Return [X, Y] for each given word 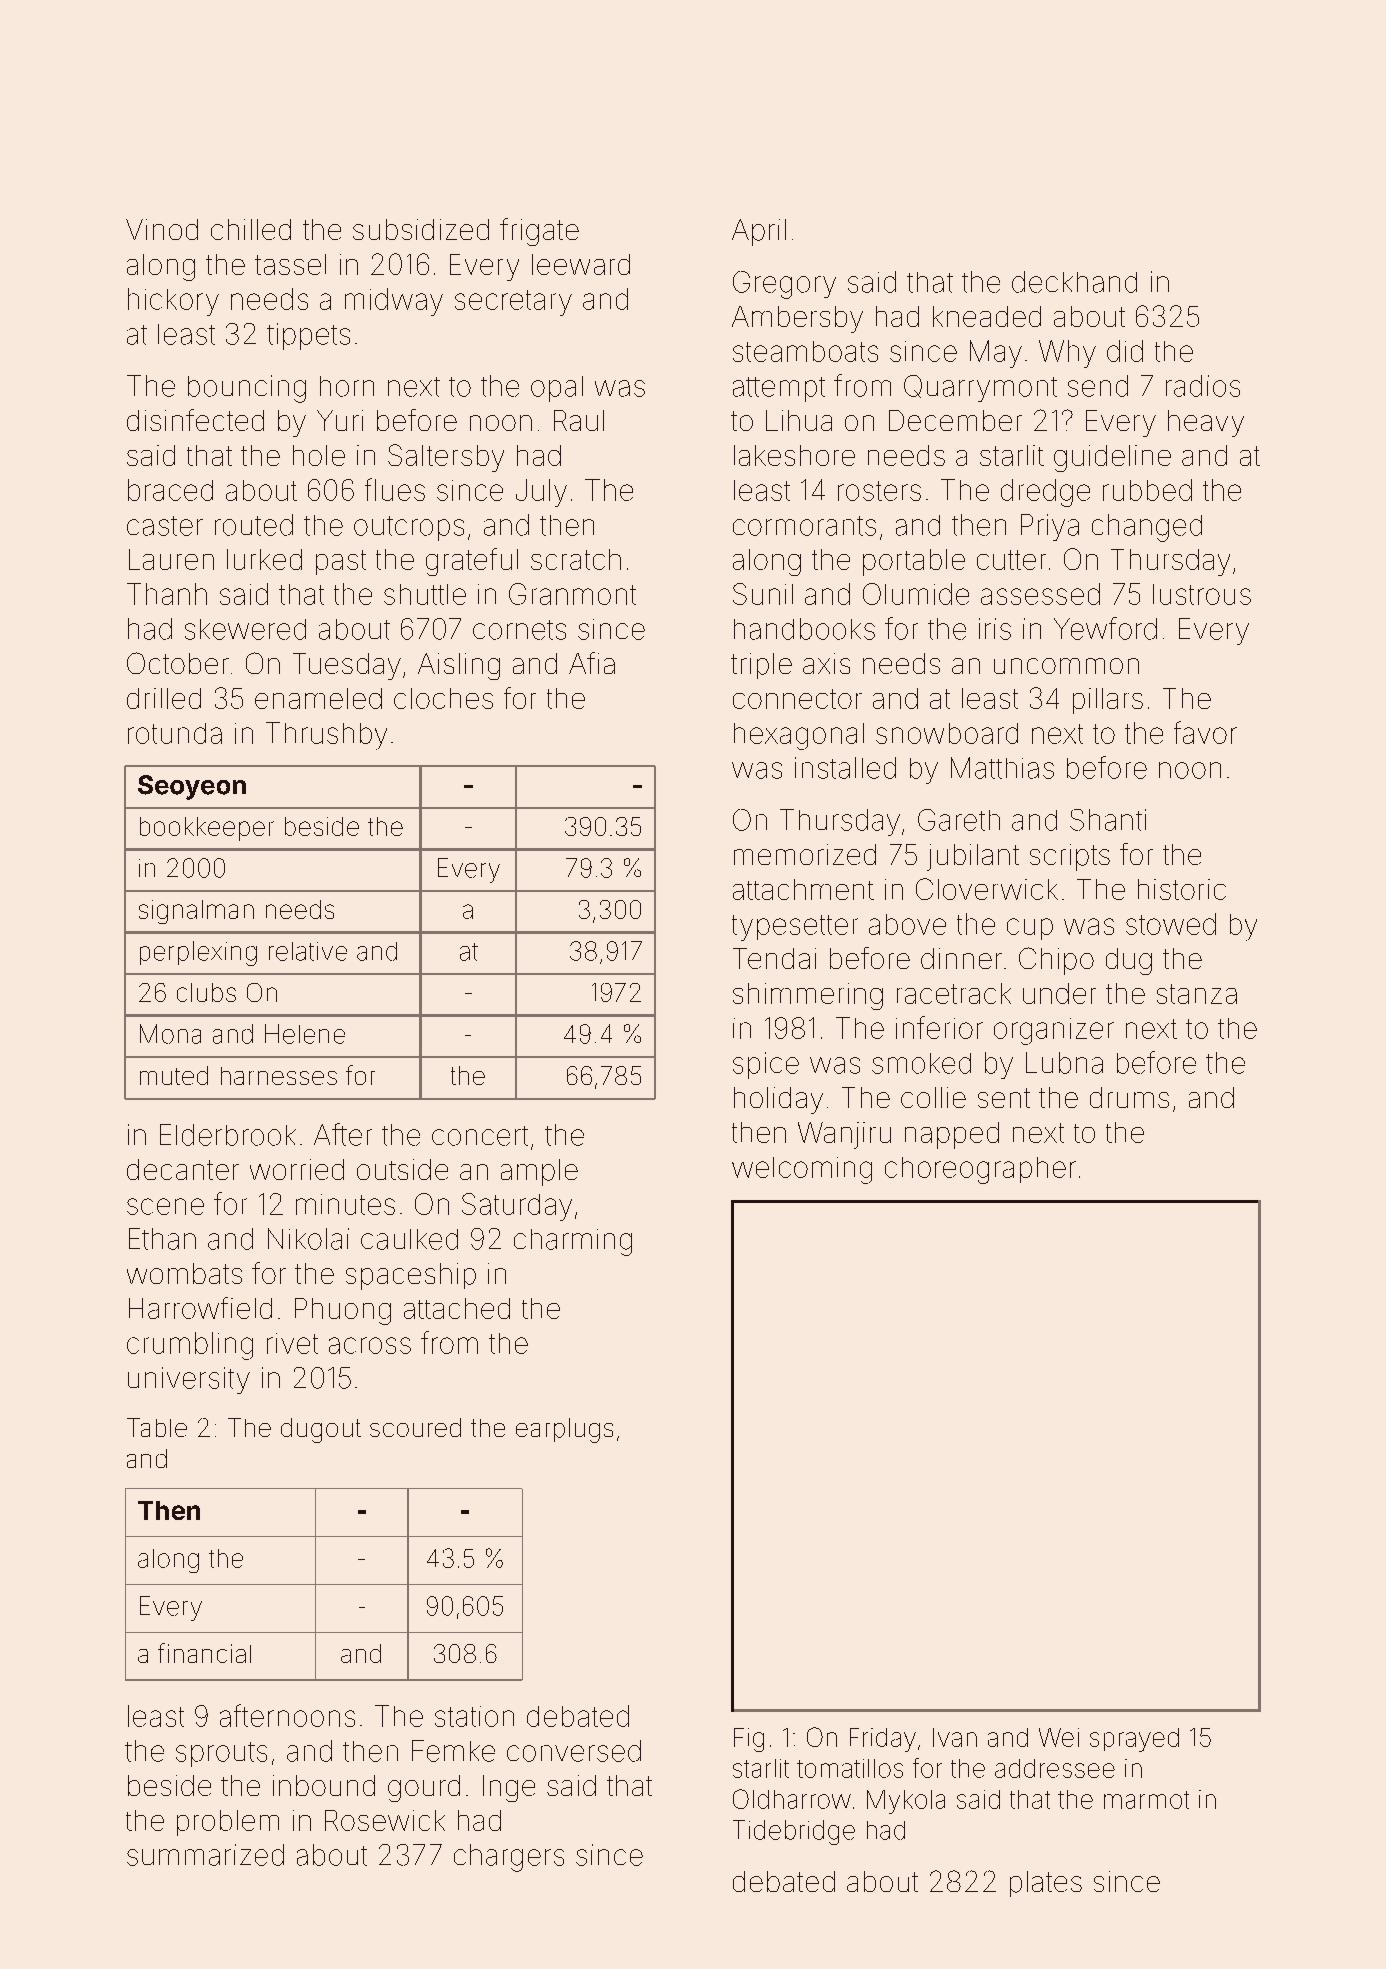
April [759, 232]
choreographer [980, 1170]
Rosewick [385, 1820]
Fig [749, 1740]
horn [347, 386]
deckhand [1074, 282]
